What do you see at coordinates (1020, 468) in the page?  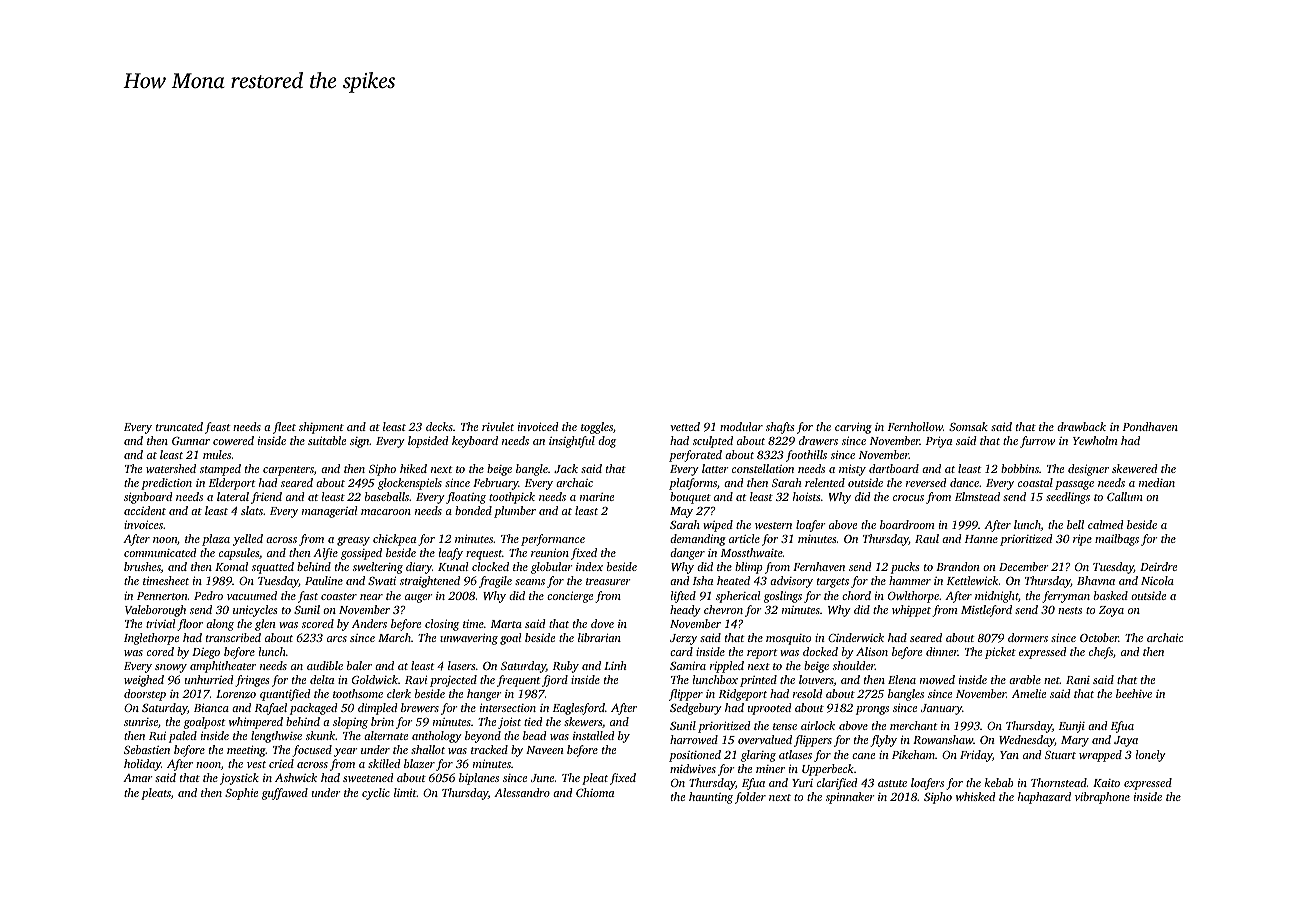 I see `bobbins` at bounding box center [1020, 468].
